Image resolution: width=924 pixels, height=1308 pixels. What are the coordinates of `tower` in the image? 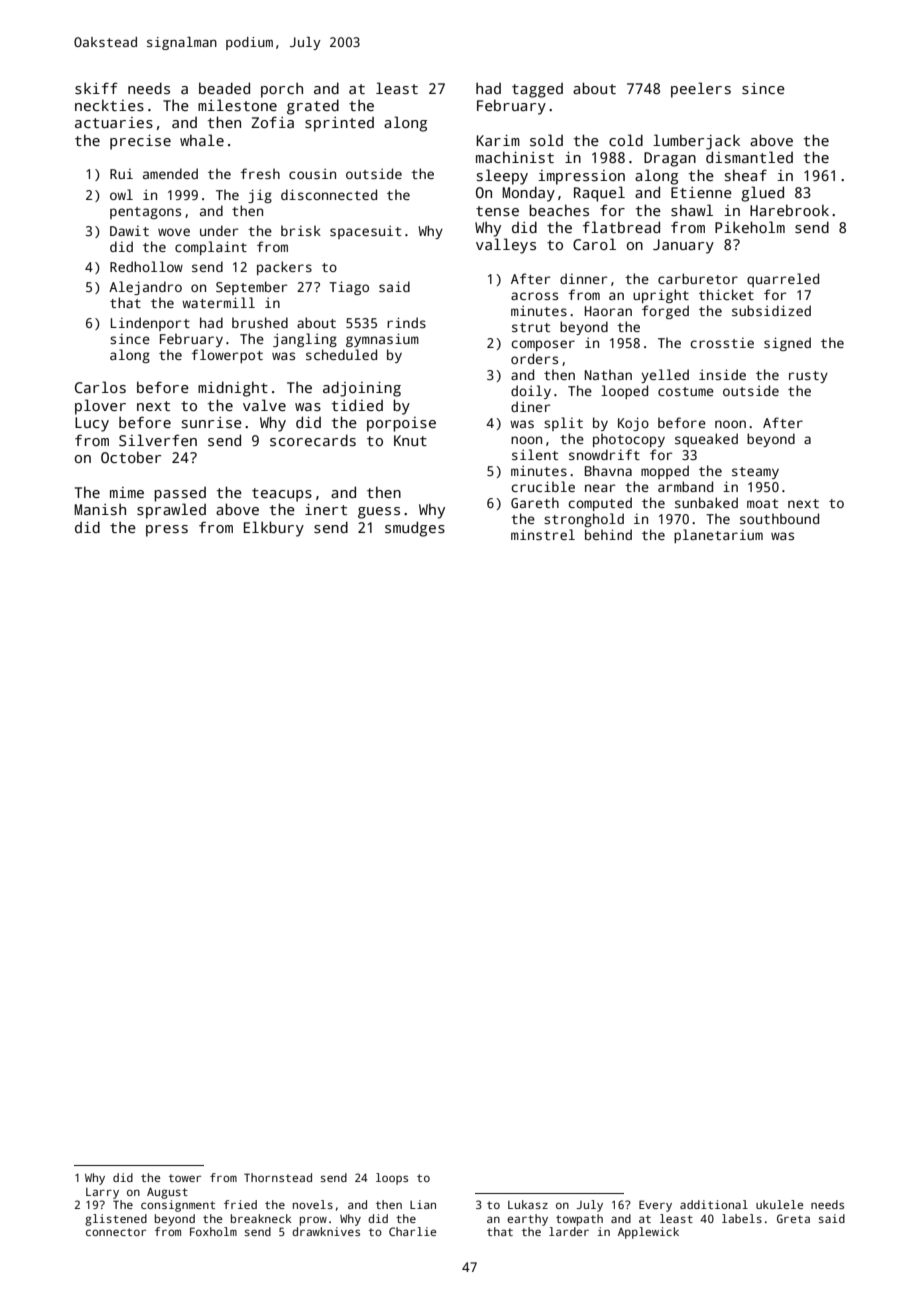 It's located at (185, 1178).
